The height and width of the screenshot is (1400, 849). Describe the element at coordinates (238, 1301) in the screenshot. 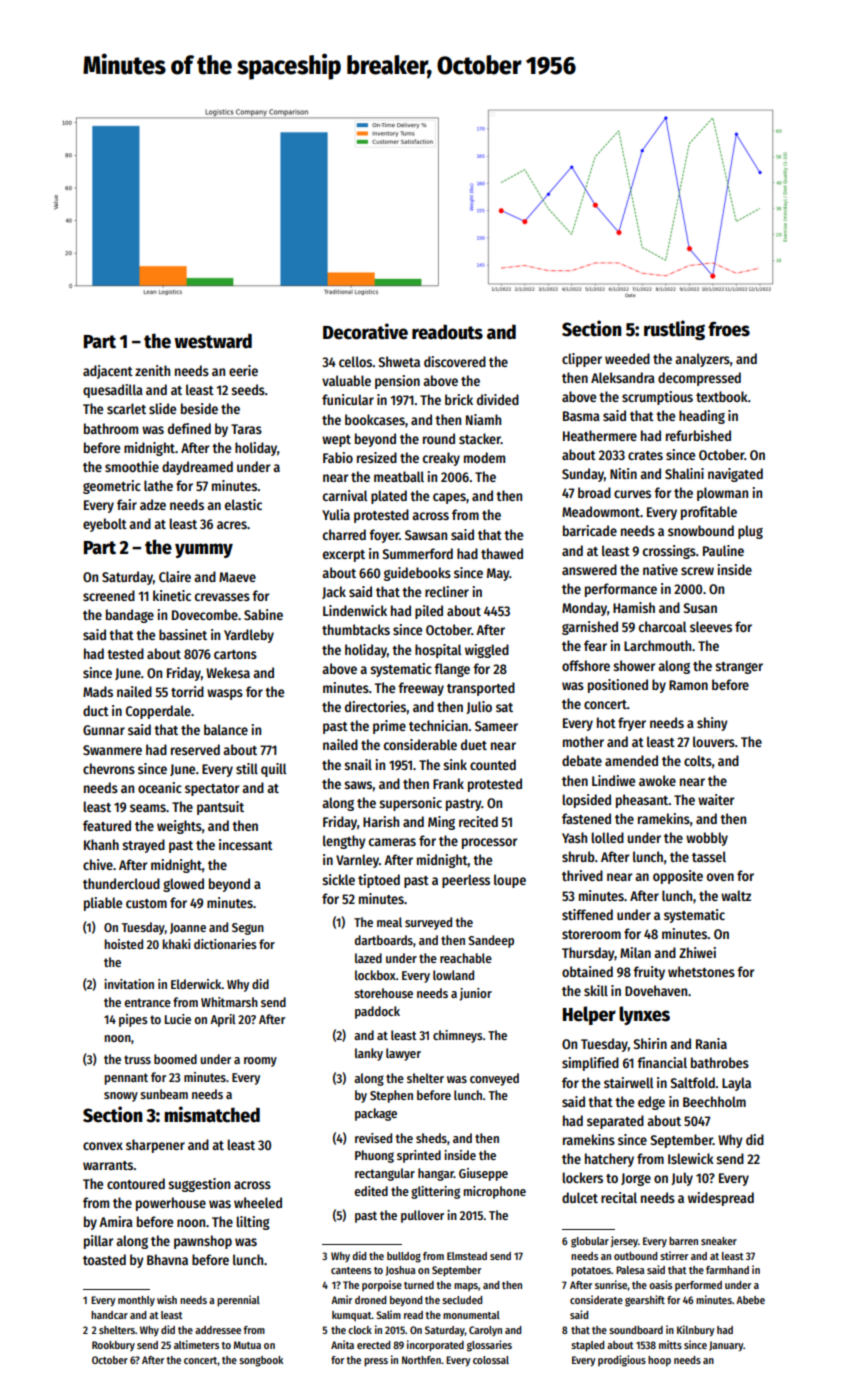

I see `perennial` at that location.
